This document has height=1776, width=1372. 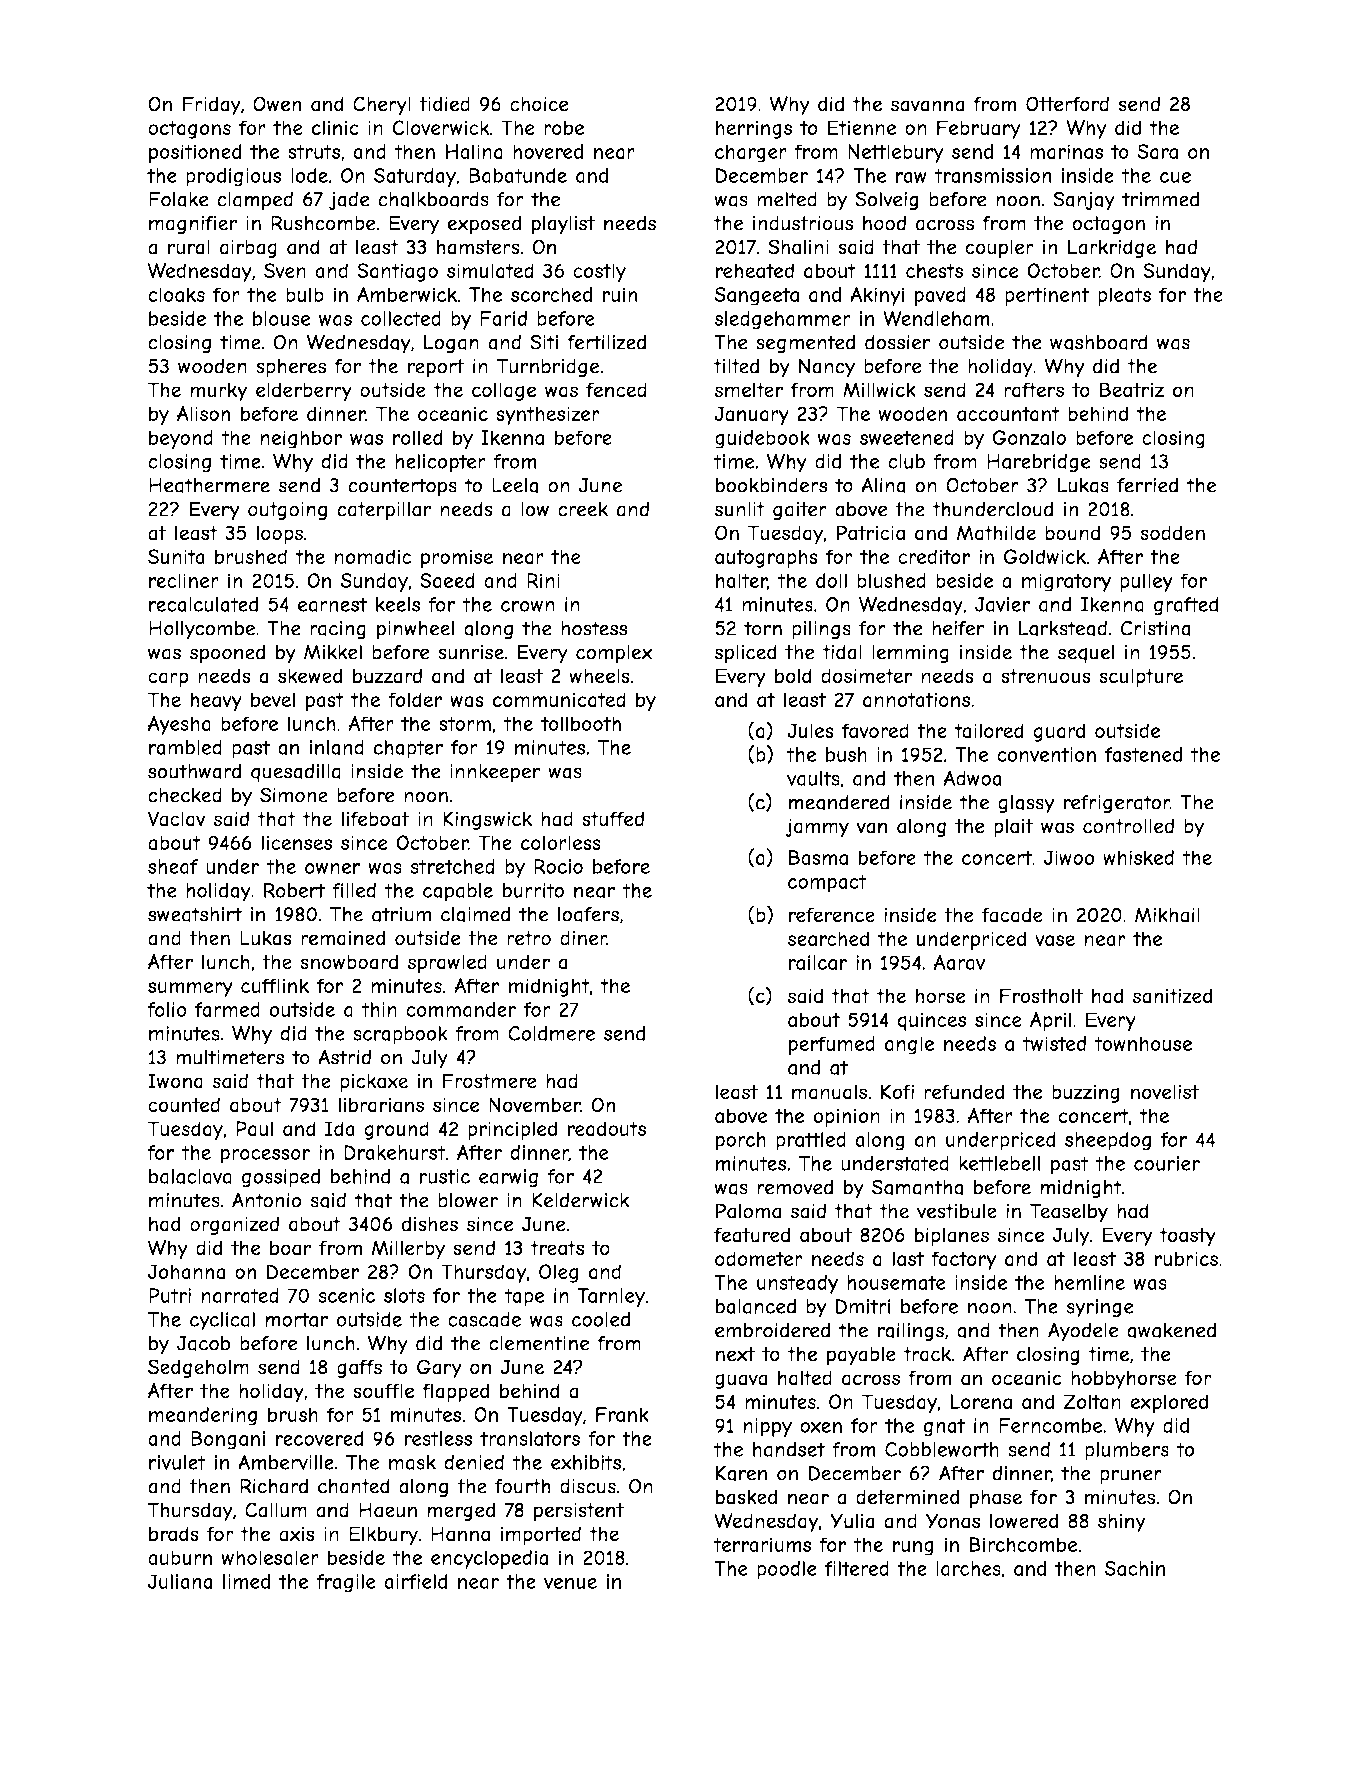 What do you see at coordinates (1083, 1332) in the document?
I see `Ayodele` at bounding box center [1083, 1332].
